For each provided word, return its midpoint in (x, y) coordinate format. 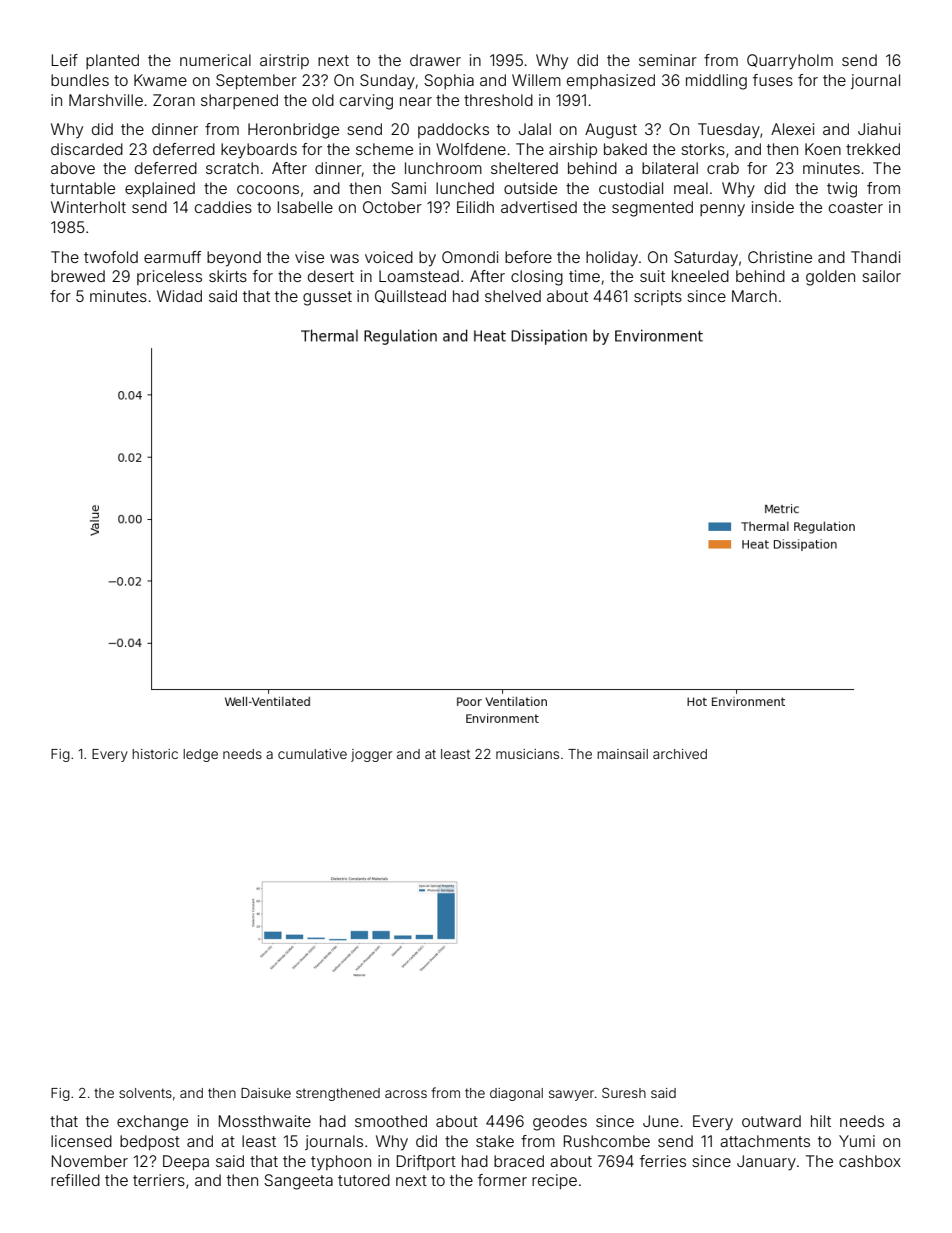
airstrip (284, 61)
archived (680, 754)
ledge (200, 755)
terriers (159, 1180)
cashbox (870, 1161)
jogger (371, 755)
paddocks (453, 130)
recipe (554, 1181)
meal (691, 188)
